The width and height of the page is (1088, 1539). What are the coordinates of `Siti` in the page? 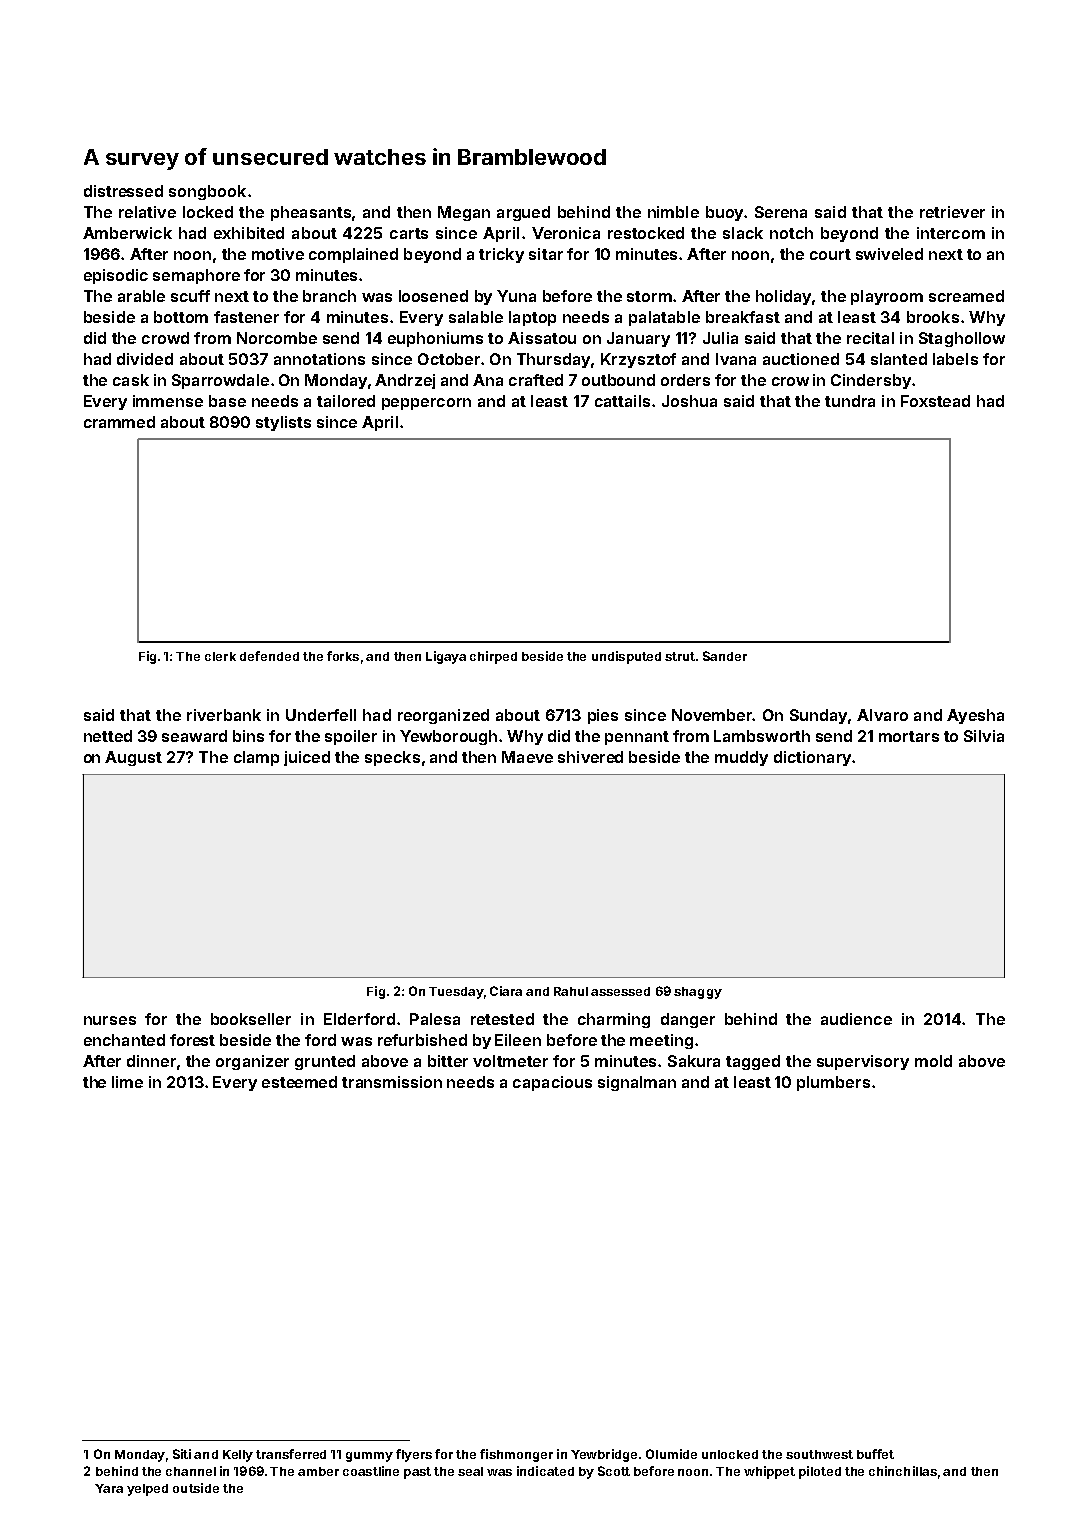 It's located at (182, 1454).
